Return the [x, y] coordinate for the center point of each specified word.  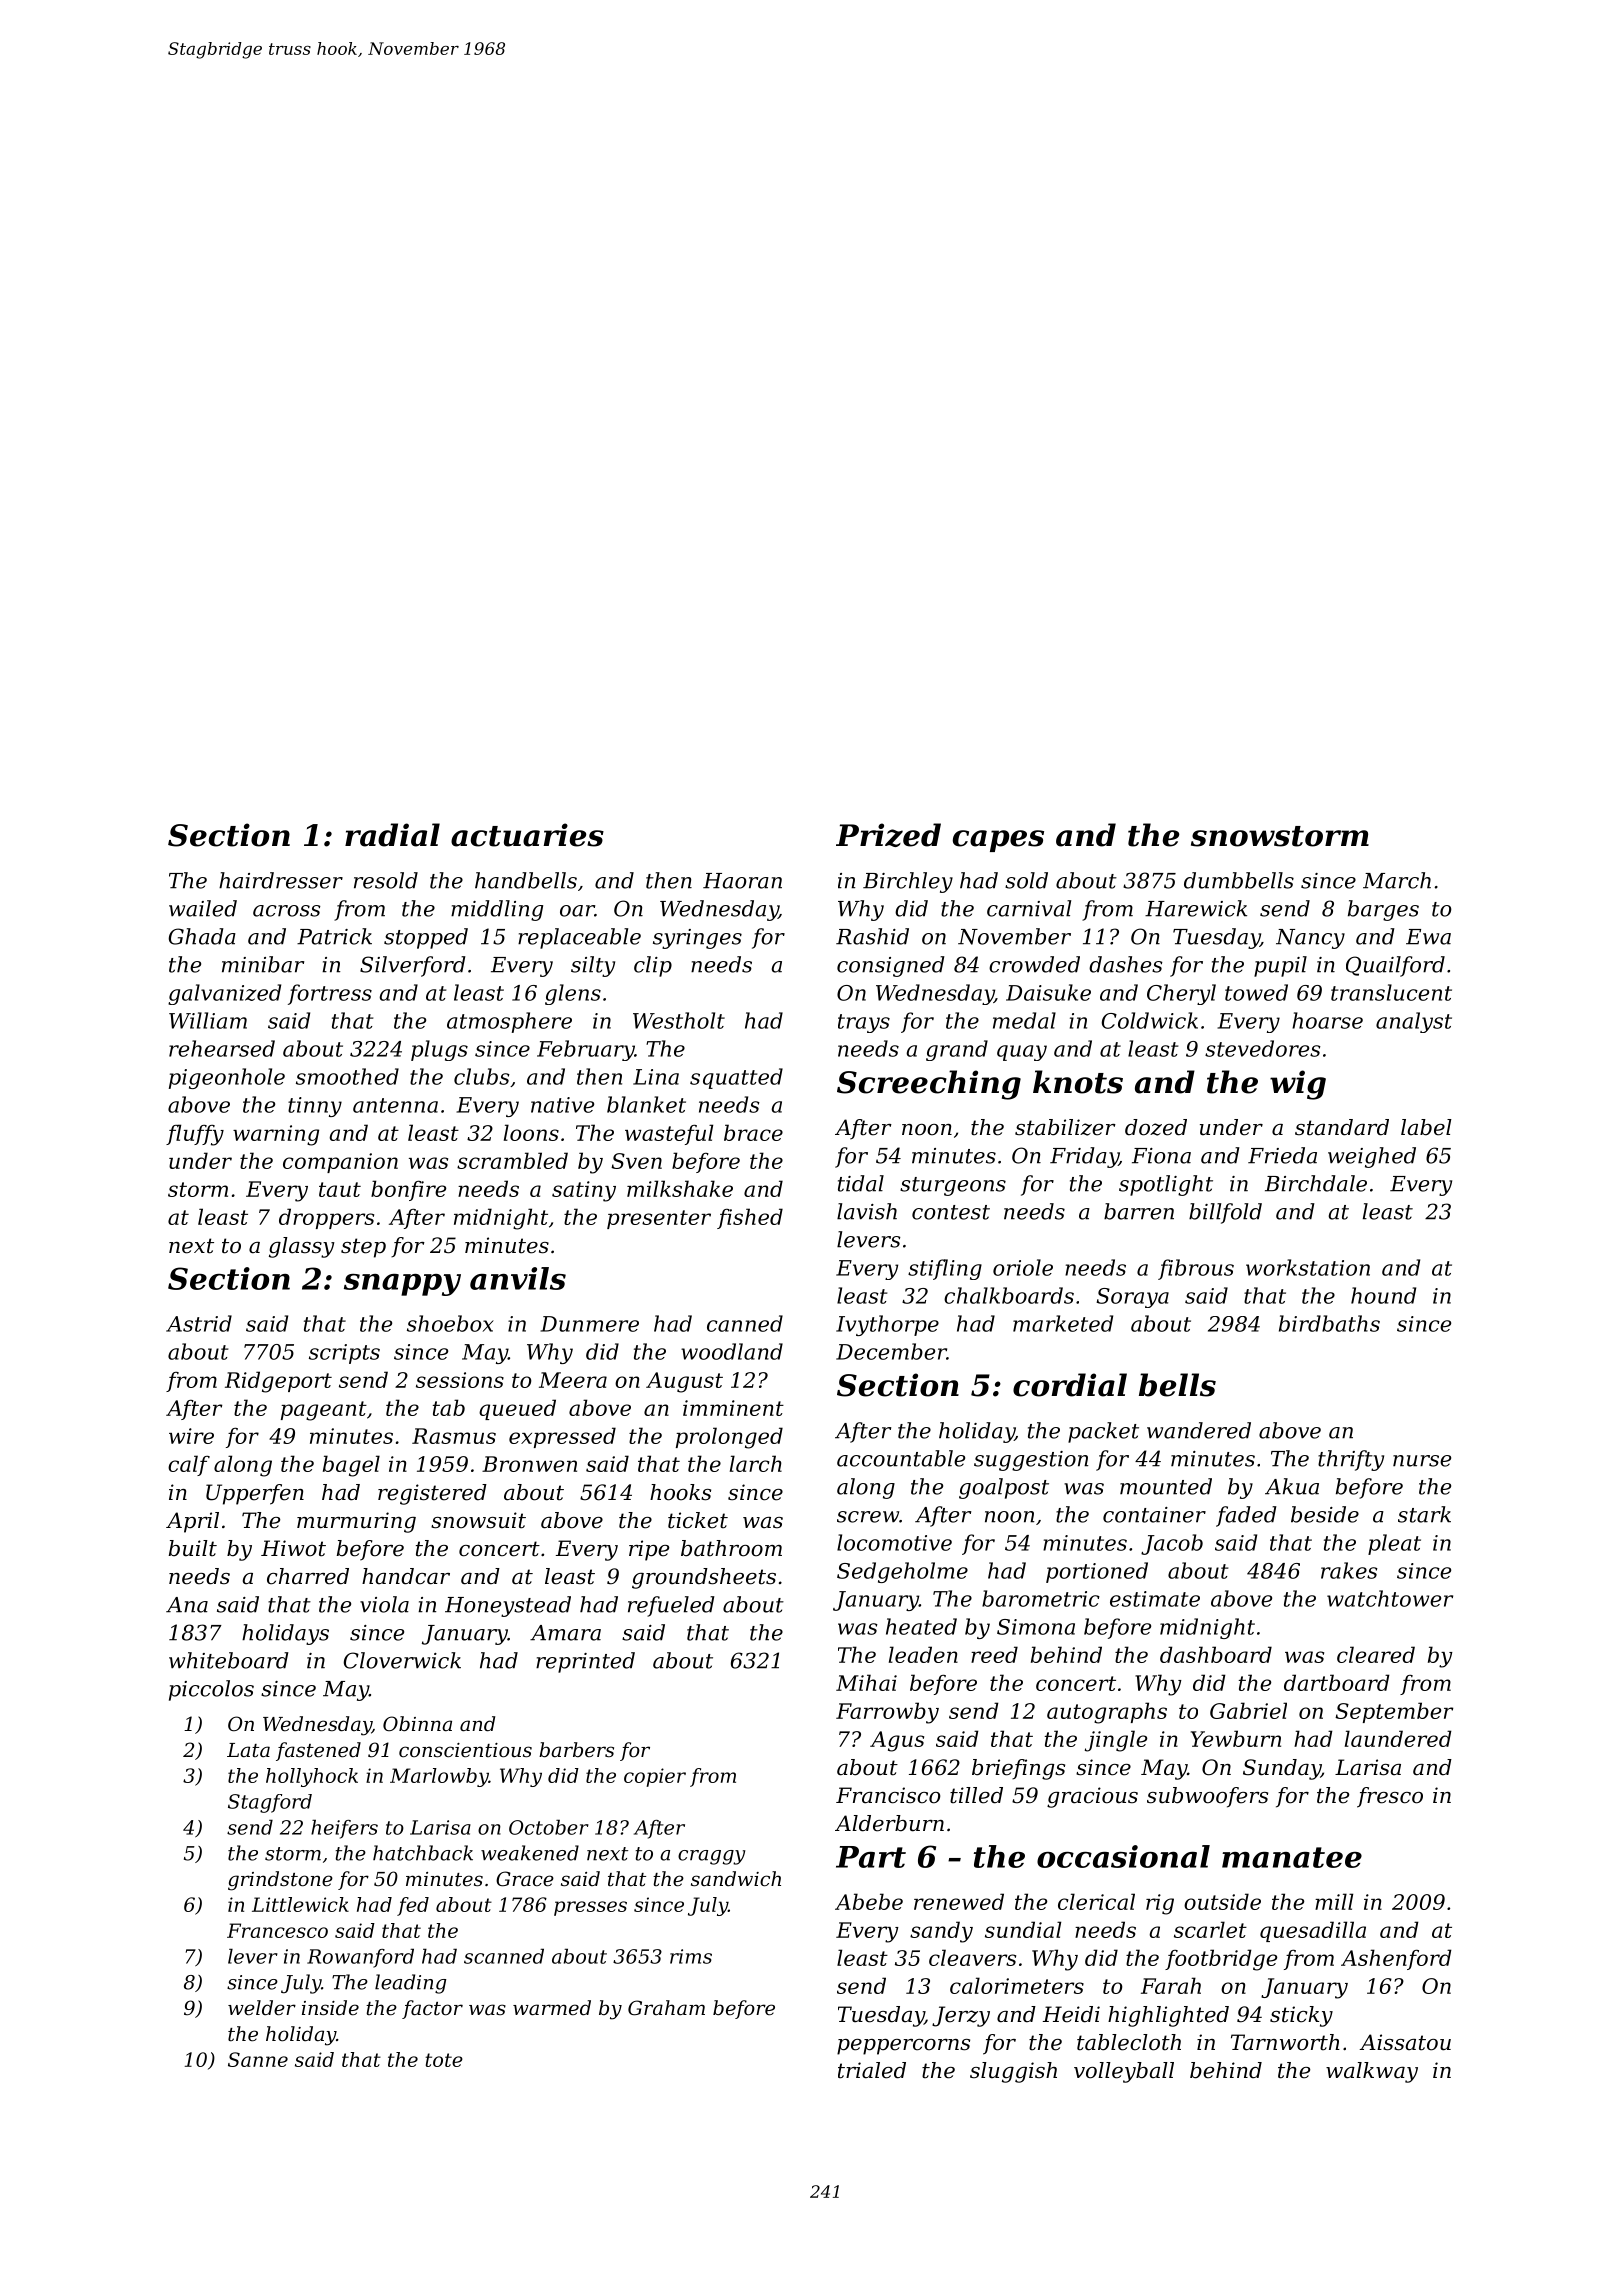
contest [951, 1212]
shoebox [450, 1323]
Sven [636, 1161]
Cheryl [1181, 994]
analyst [1414, 1022]
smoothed [347, 1076]
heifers [344, 1829]
